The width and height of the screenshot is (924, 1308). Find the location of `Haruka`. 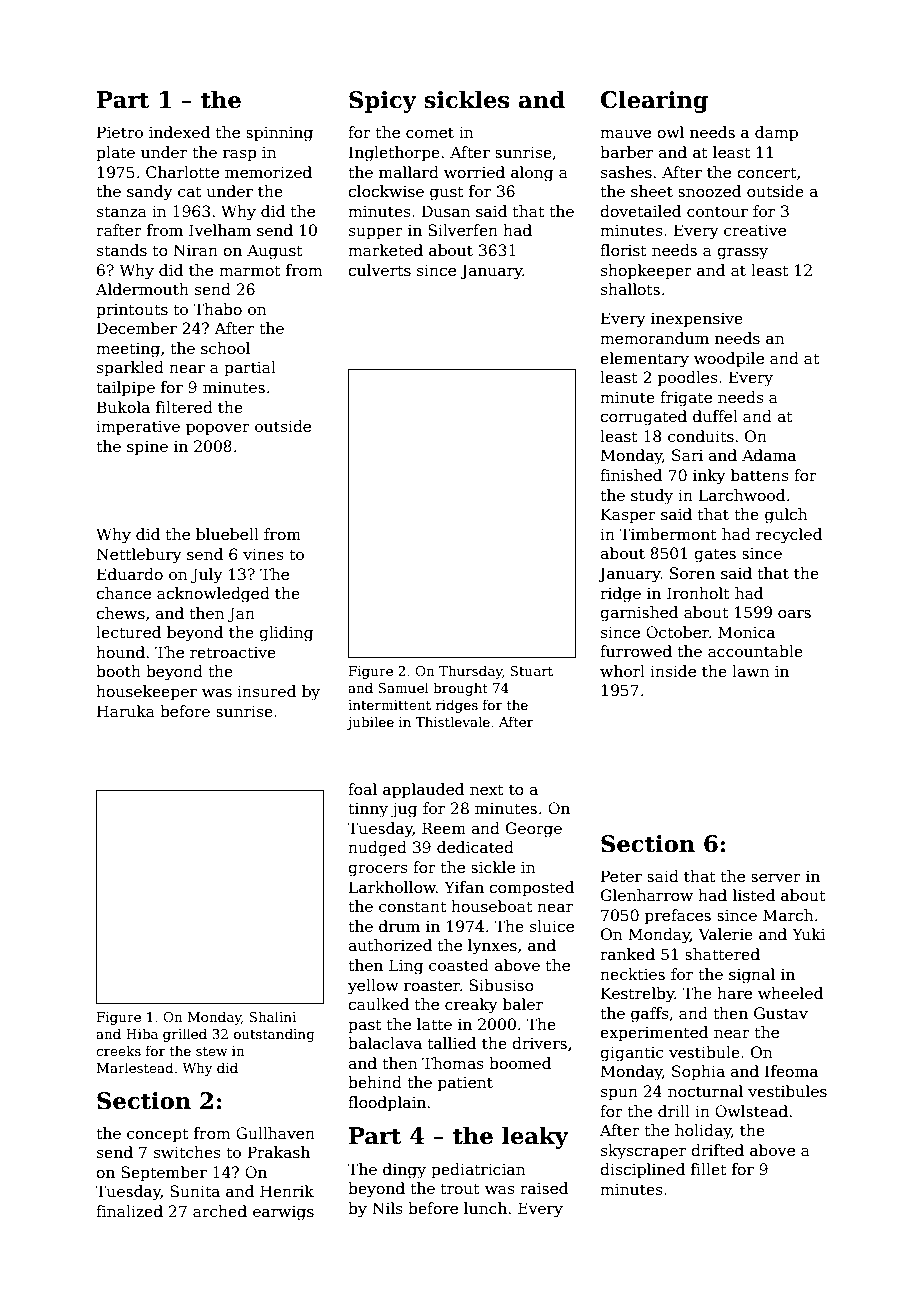

Haruka is located at coordinates (126, 711).
